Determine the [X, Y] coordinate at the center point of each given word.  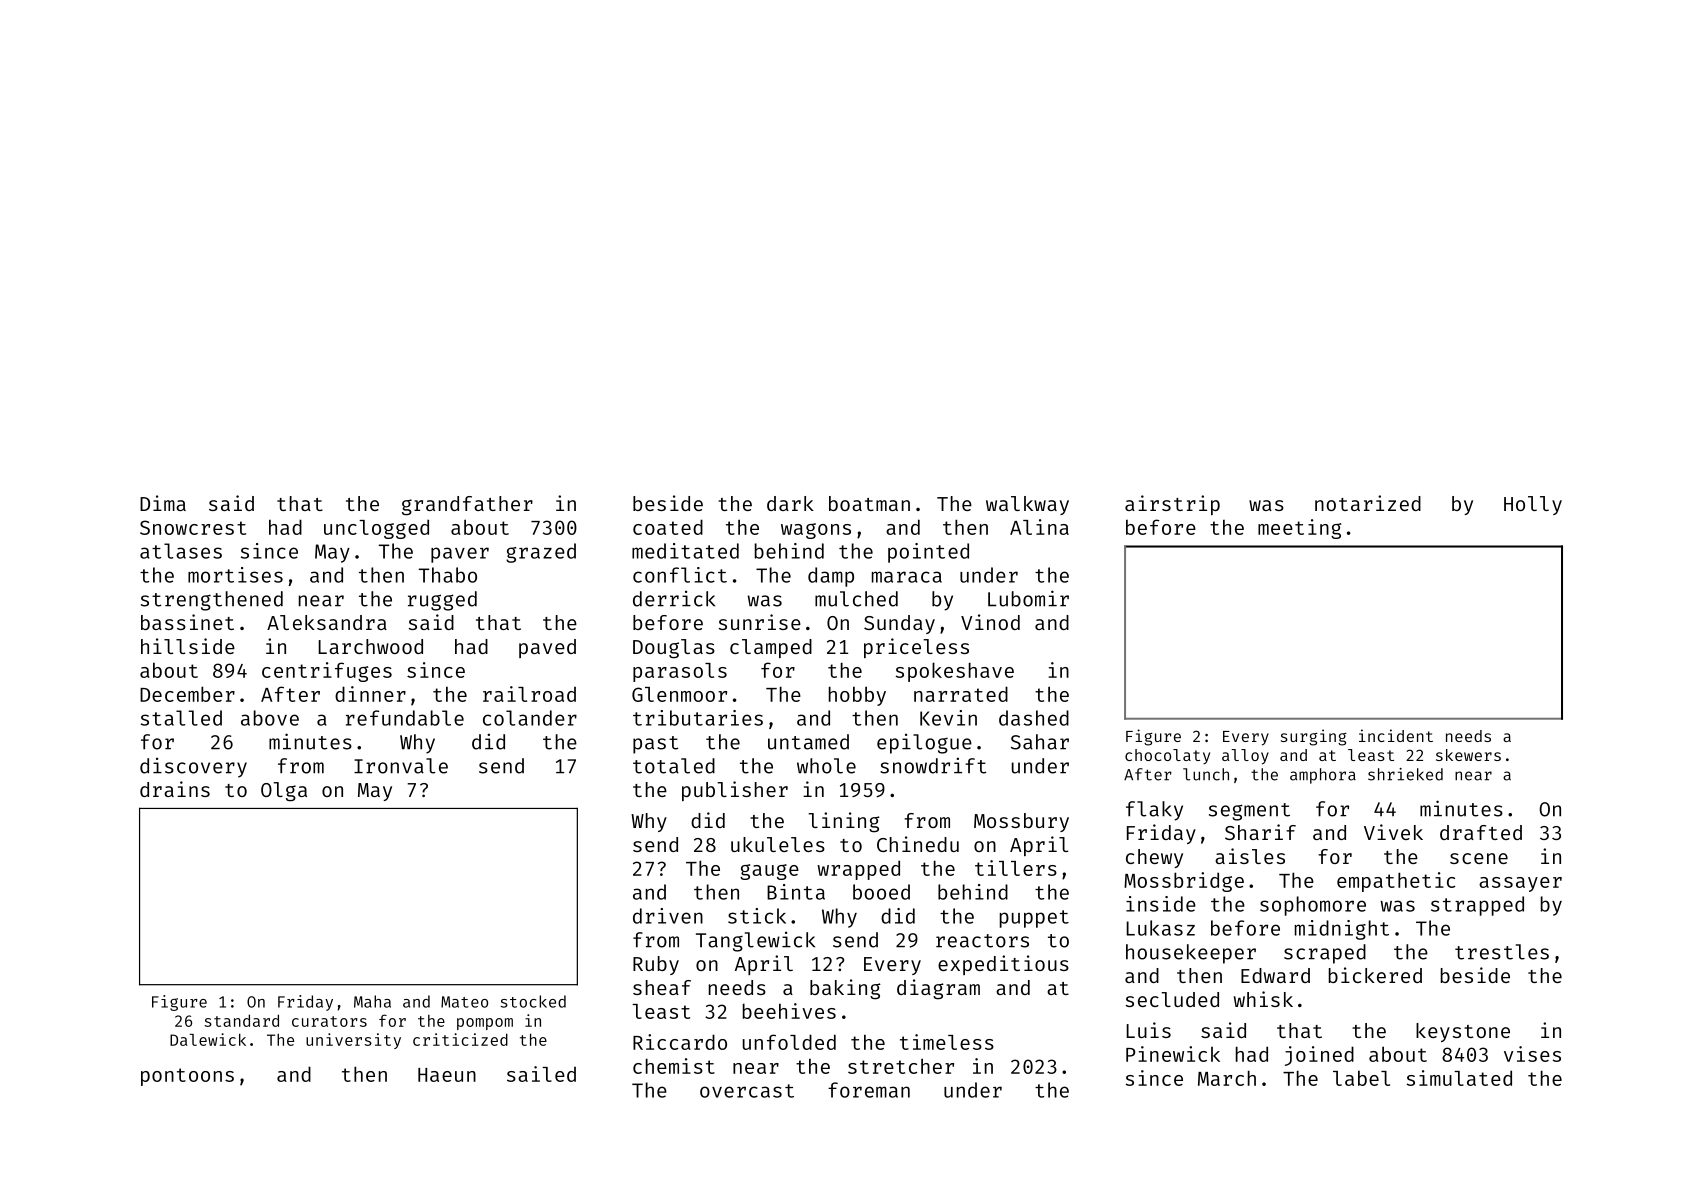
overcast [747, 1091]
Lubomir [1028, 598]
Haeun [447, 1075]
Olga [284, 792]
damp [831, 577]
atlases [181, 551]
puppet [1034, 919]
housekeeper [1191, 954]
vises [1532, 1054]
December [187, 694]
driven [668, 916]
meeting [1299, 529]
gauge [769, 872]
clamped [771, 648]
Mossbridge [1184, 882]
